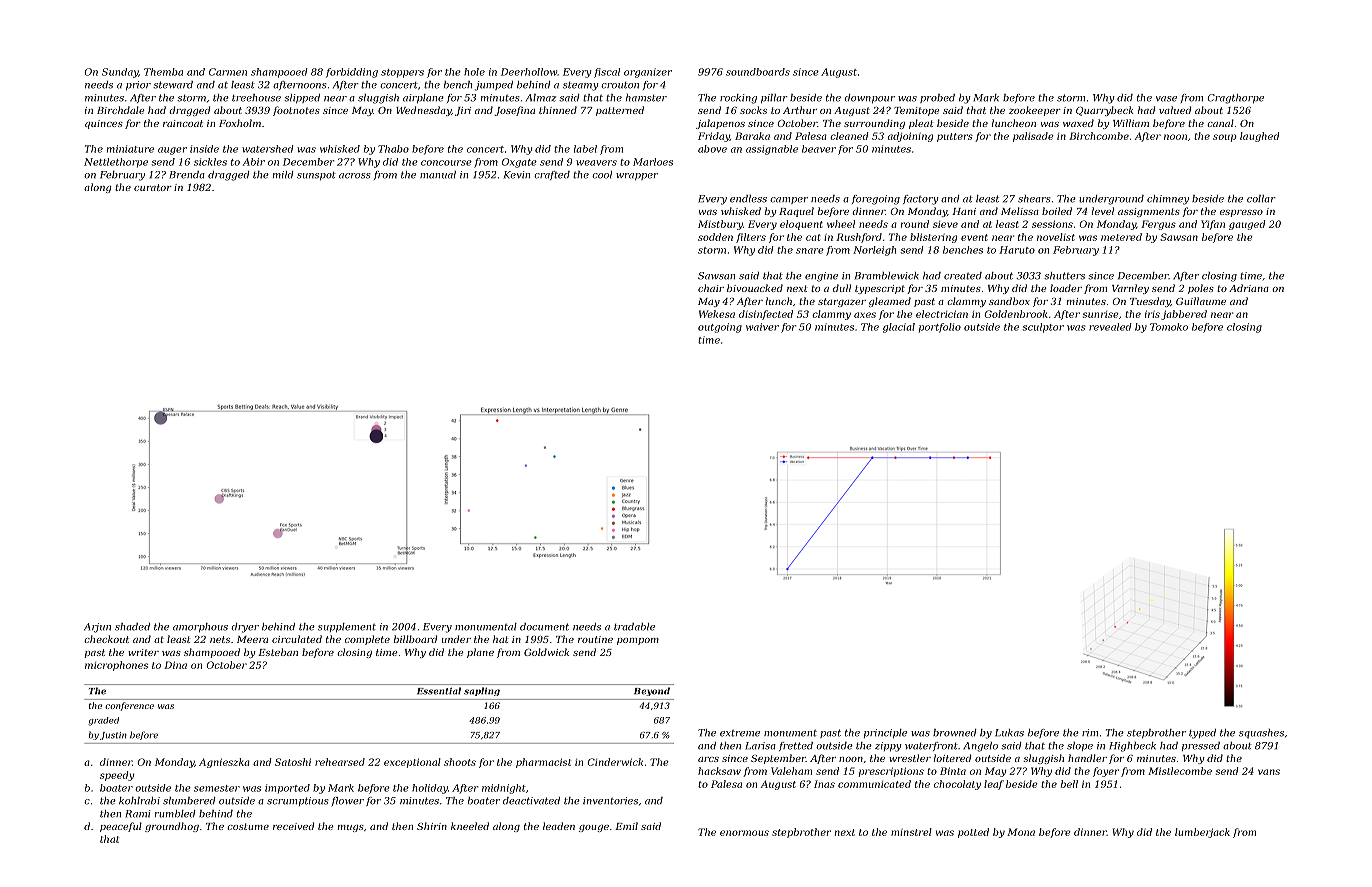 The image size is (1372, 887). What do you see at coordinates (340, 762) in the document?
I see `rehearsed` at bounding box center [340, 762].
